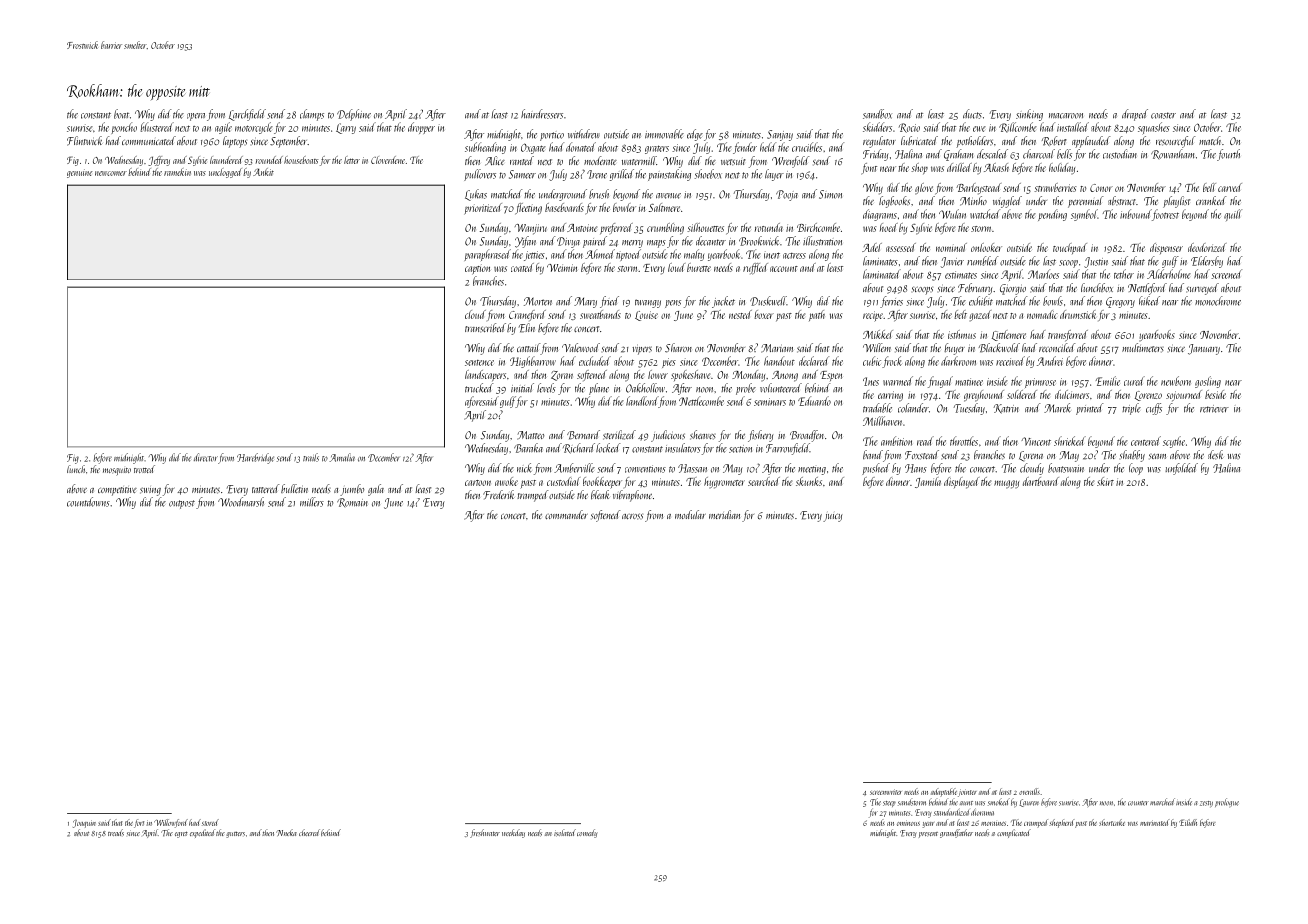 The height and width of the screenshot is (924, 1308). What do you see at coordinates (309, 832) in the screenshot?
I see `cheered` at bounding box center [309, 832].
